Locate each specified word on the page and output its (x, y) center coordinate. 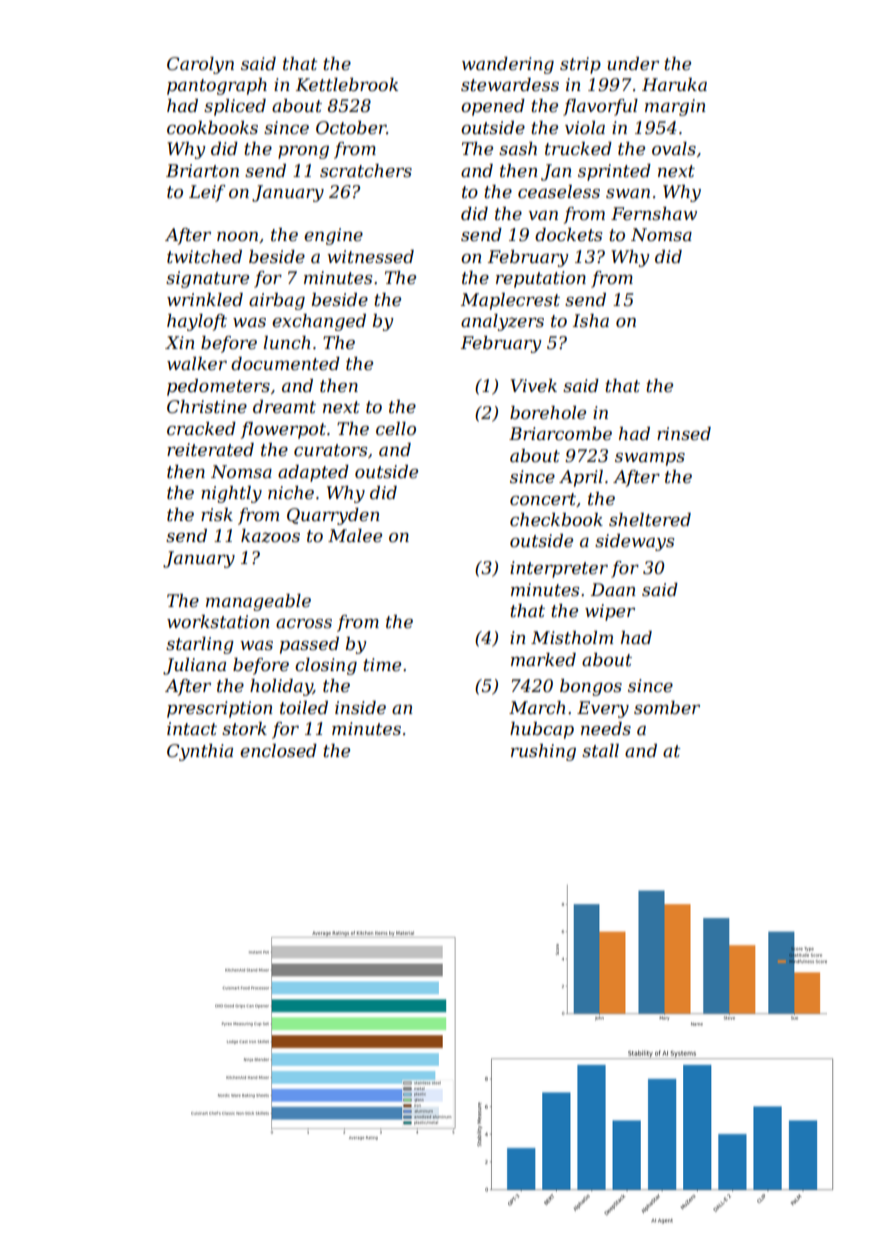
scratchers (366, 171)
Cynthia (200, 752)
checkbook (556, 519)
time (382, 664)
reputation (541, 279)
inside (360, 708)
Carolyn (200, 65)
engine (333, 236)
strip (580, 65)
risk (217, 515)
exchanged (319, 322)
